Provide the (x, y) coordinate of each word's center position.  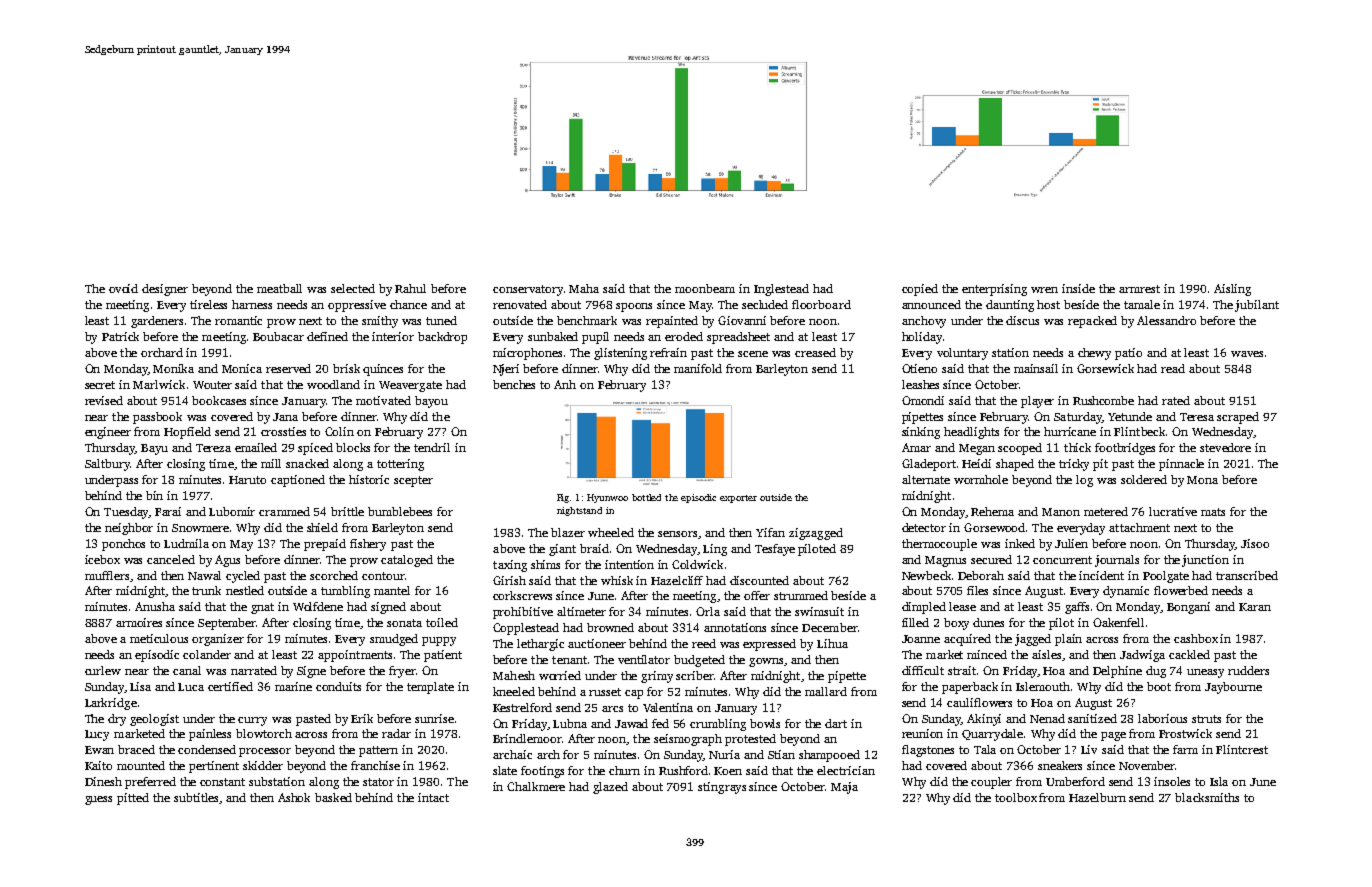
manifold (698, 368)
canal (187, 670)
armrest (1139, 289)
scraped (1238, 418)
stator (378, 782)
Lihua (832, 643)
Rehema (992, 511)
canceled (171, 559)
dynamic (1126, 592)
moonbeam (705, 288)
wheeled (611, 532)
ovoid (123, 288)
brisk (346, 368)
